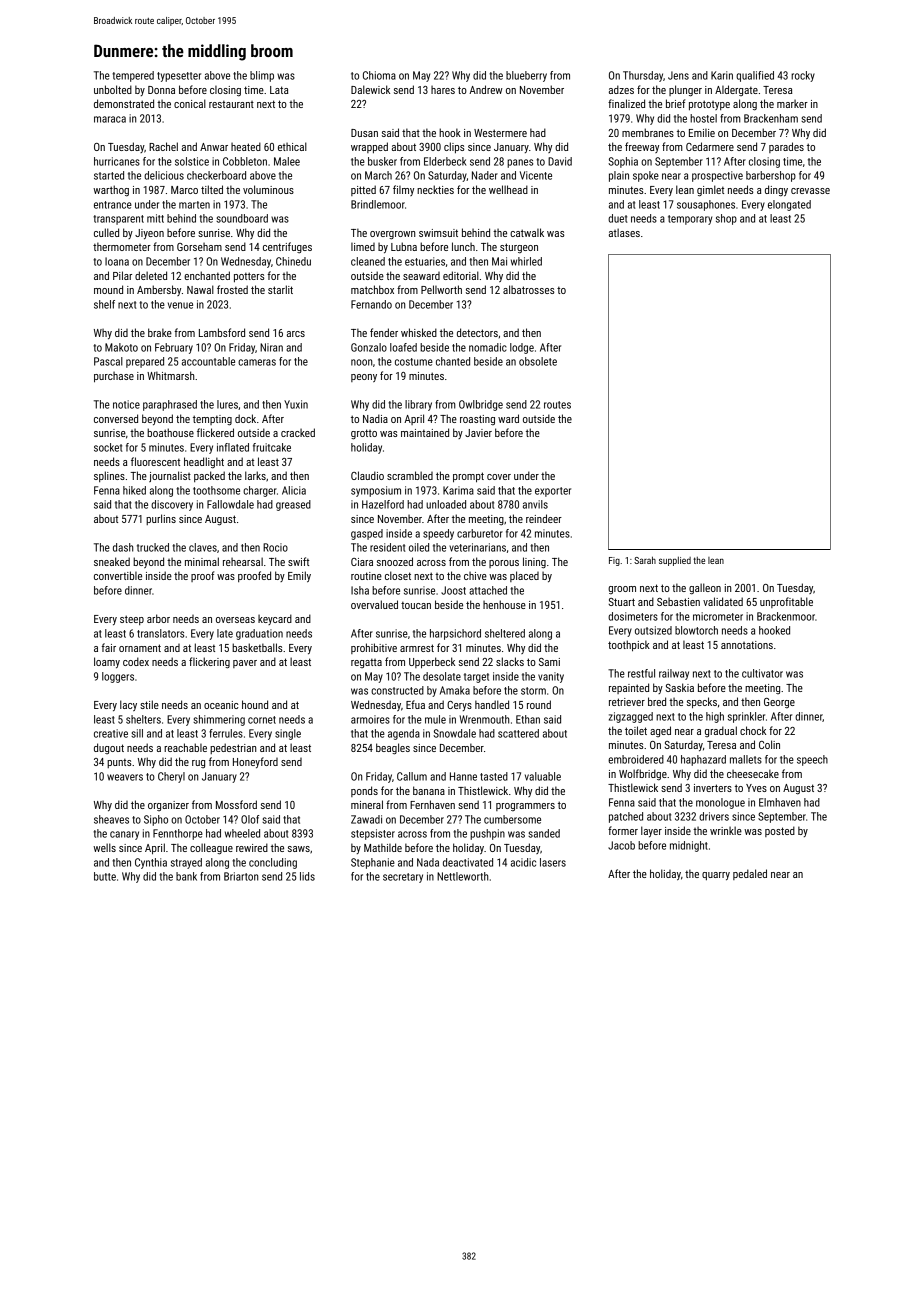  What do you see at coordinates (198, 764) in the document?
I see `rug` at bounding box center [198, 764].
